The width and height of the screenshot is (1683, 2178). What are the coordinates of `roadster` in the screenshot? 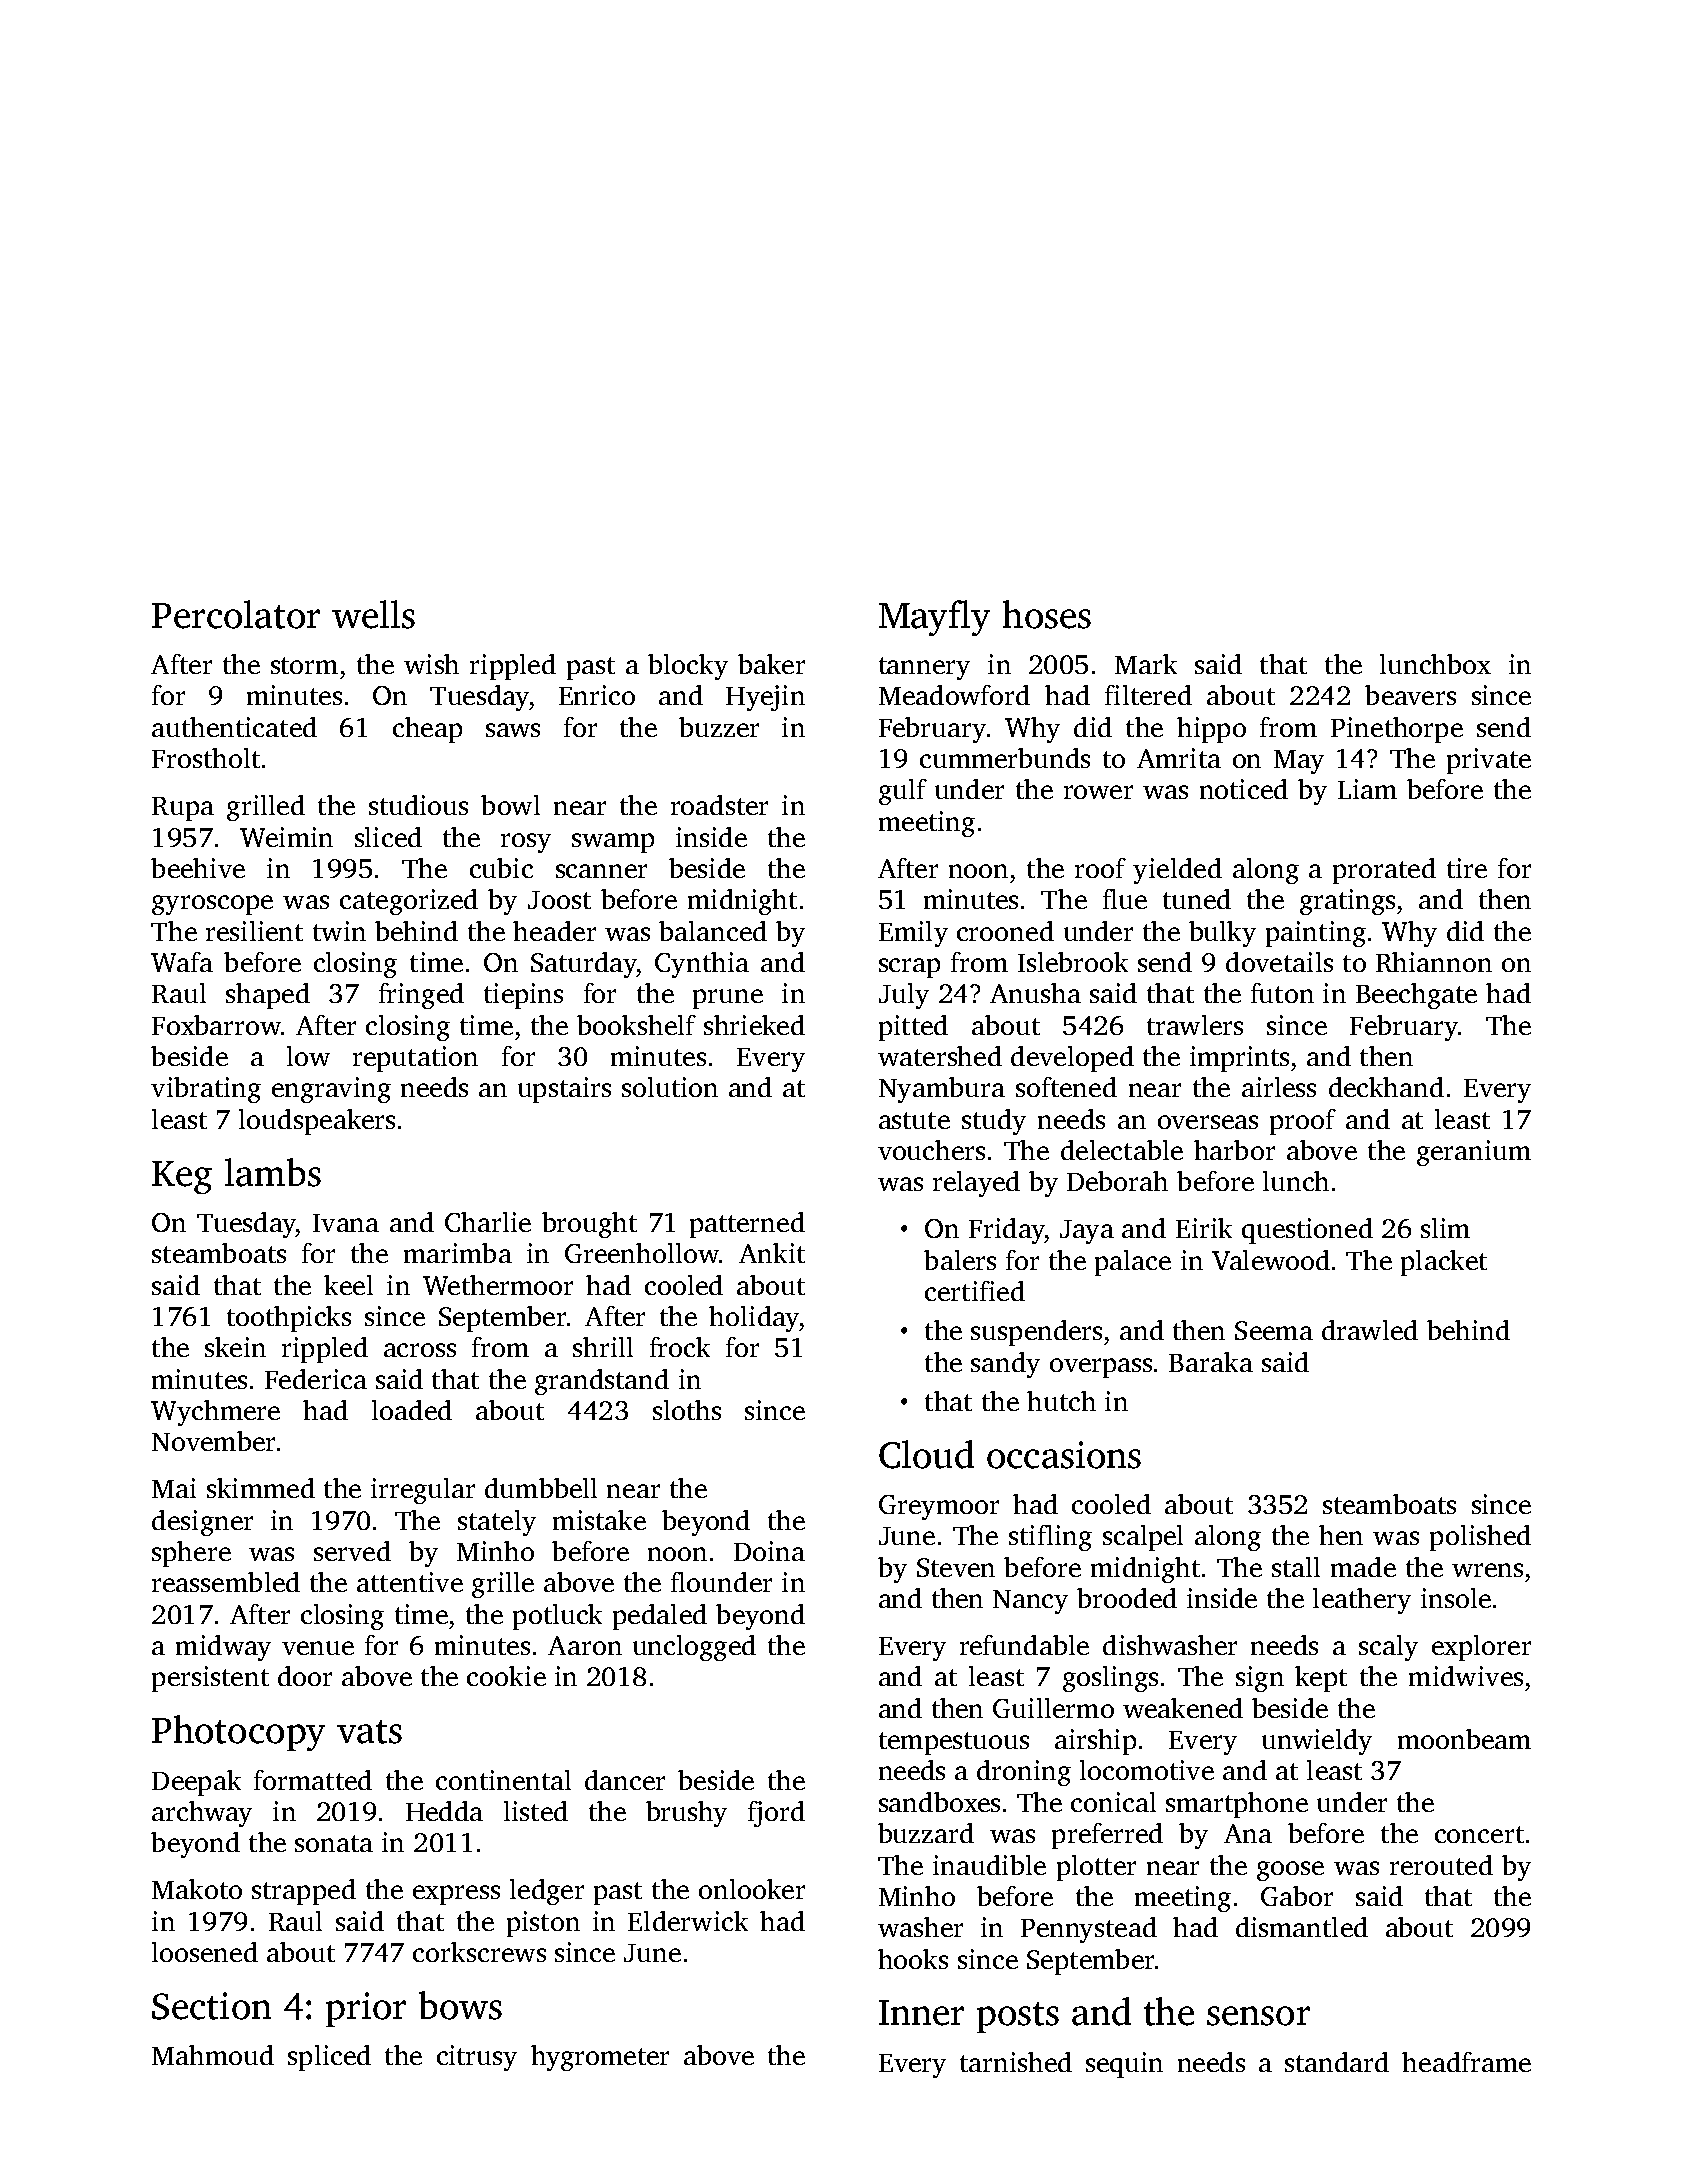 It's located at (719, 805).
